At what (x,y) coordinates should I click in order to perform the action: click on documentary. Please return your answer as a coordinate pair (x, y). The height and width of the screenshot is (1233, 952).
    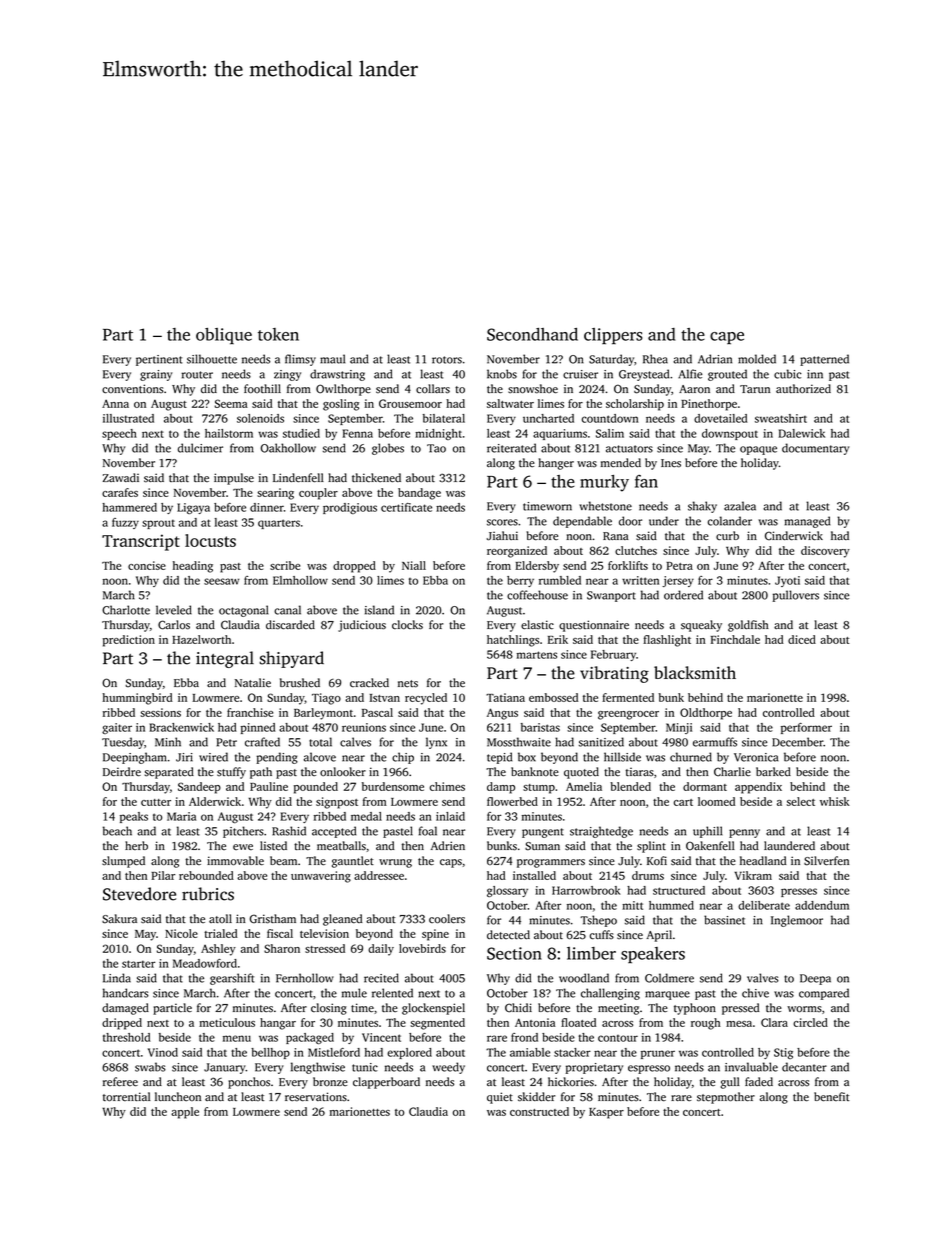
    Looking at the image, I should click on (815, 449).
